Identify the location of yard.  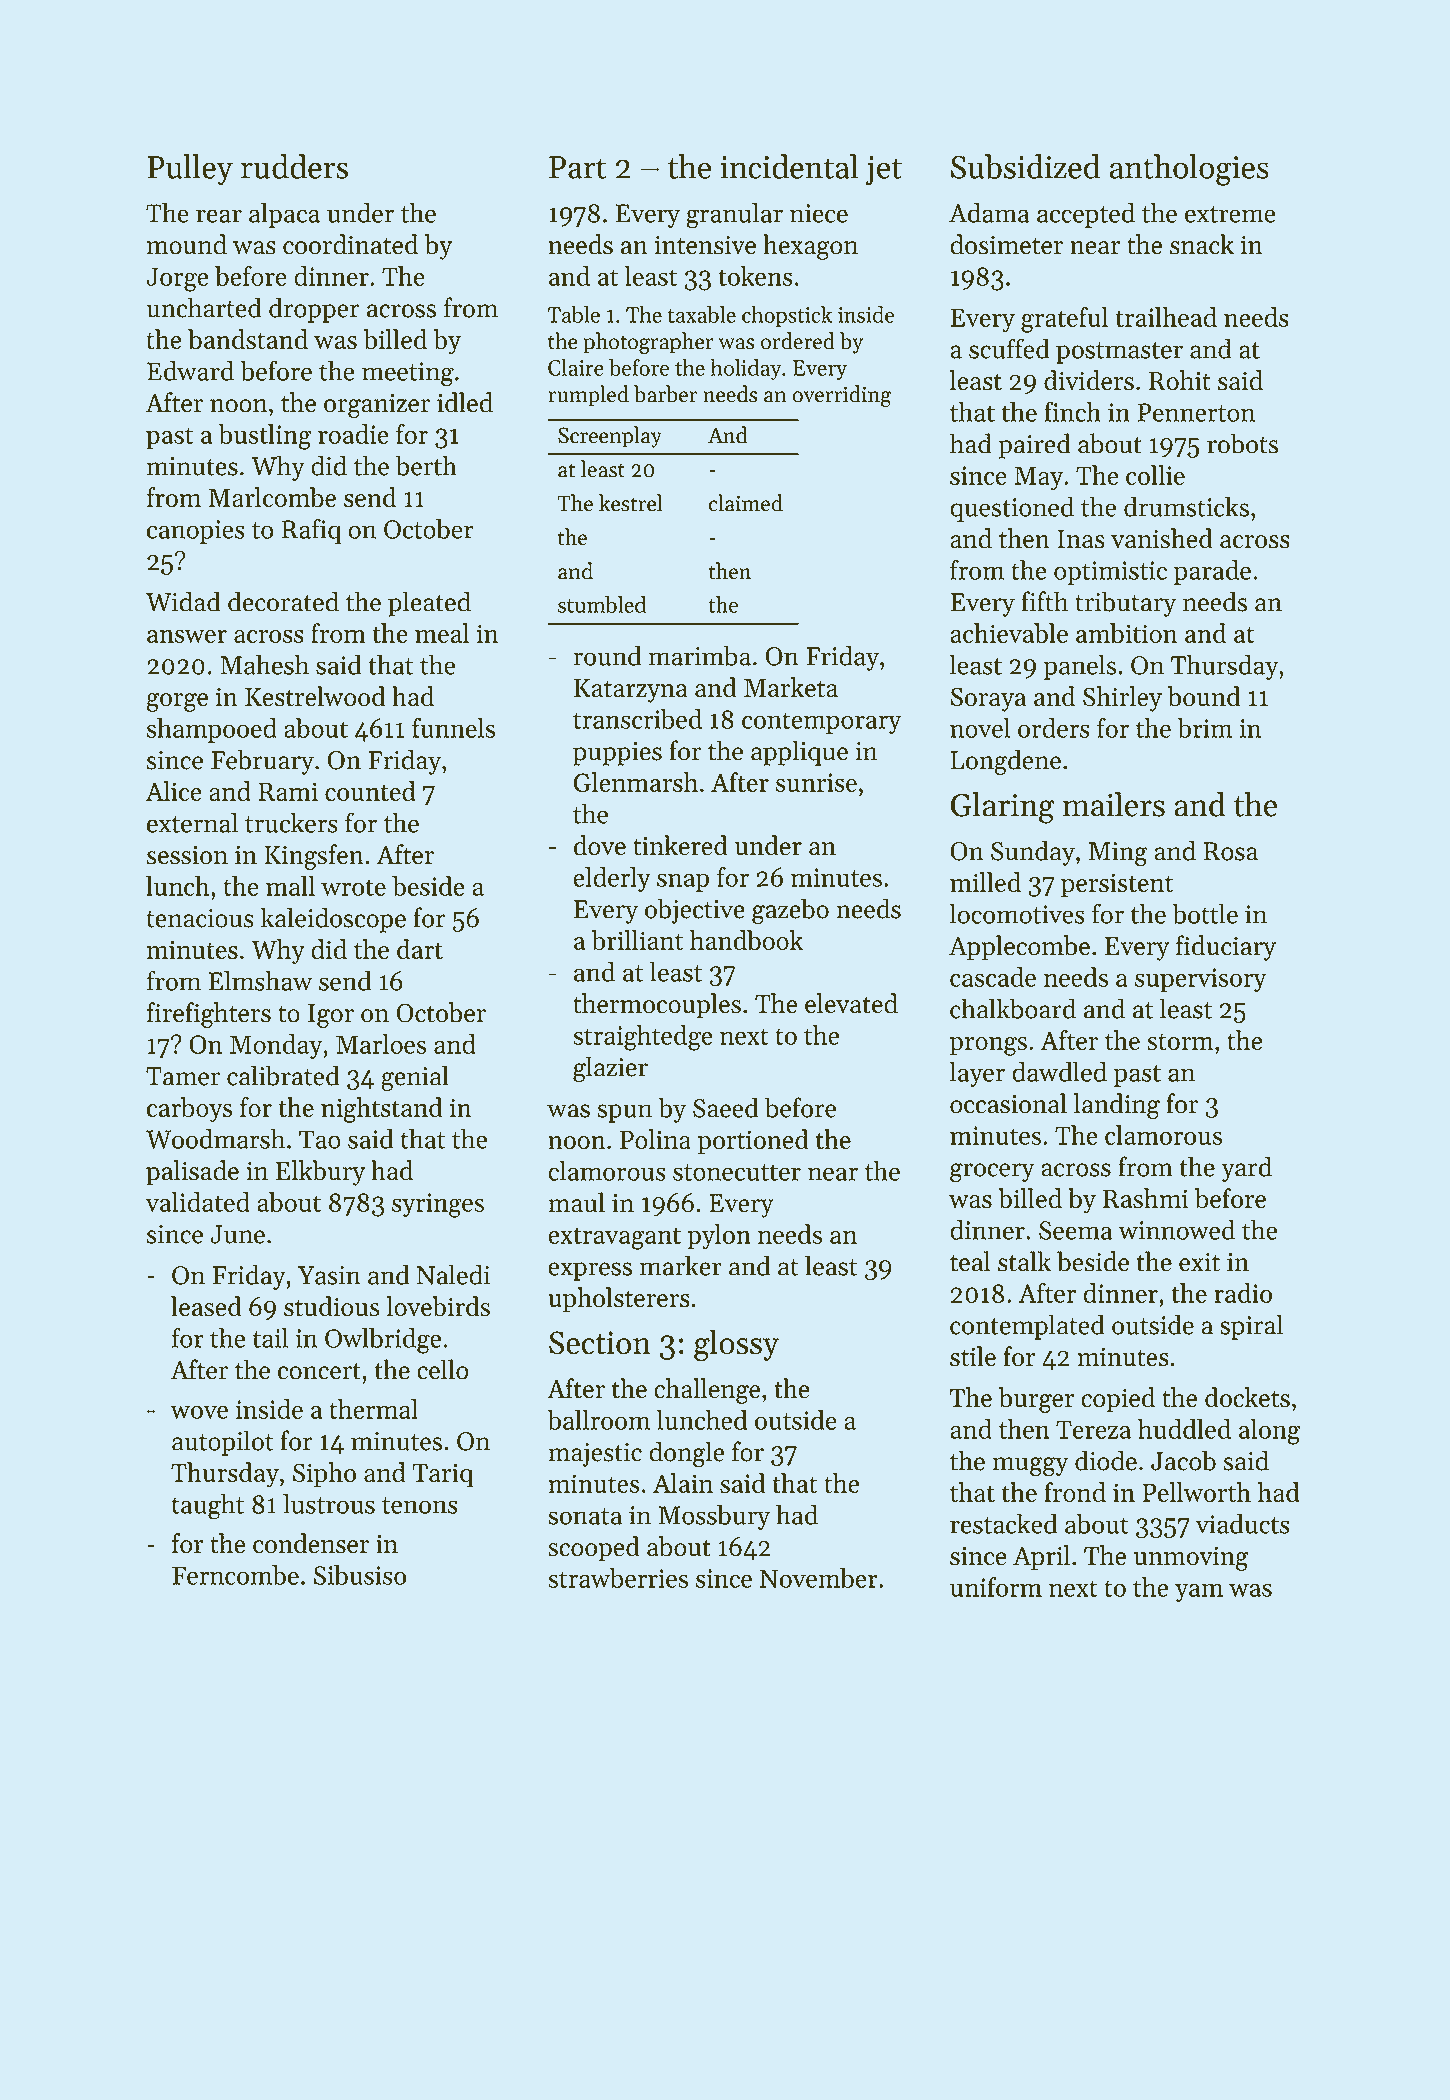
(1246, 1169).
